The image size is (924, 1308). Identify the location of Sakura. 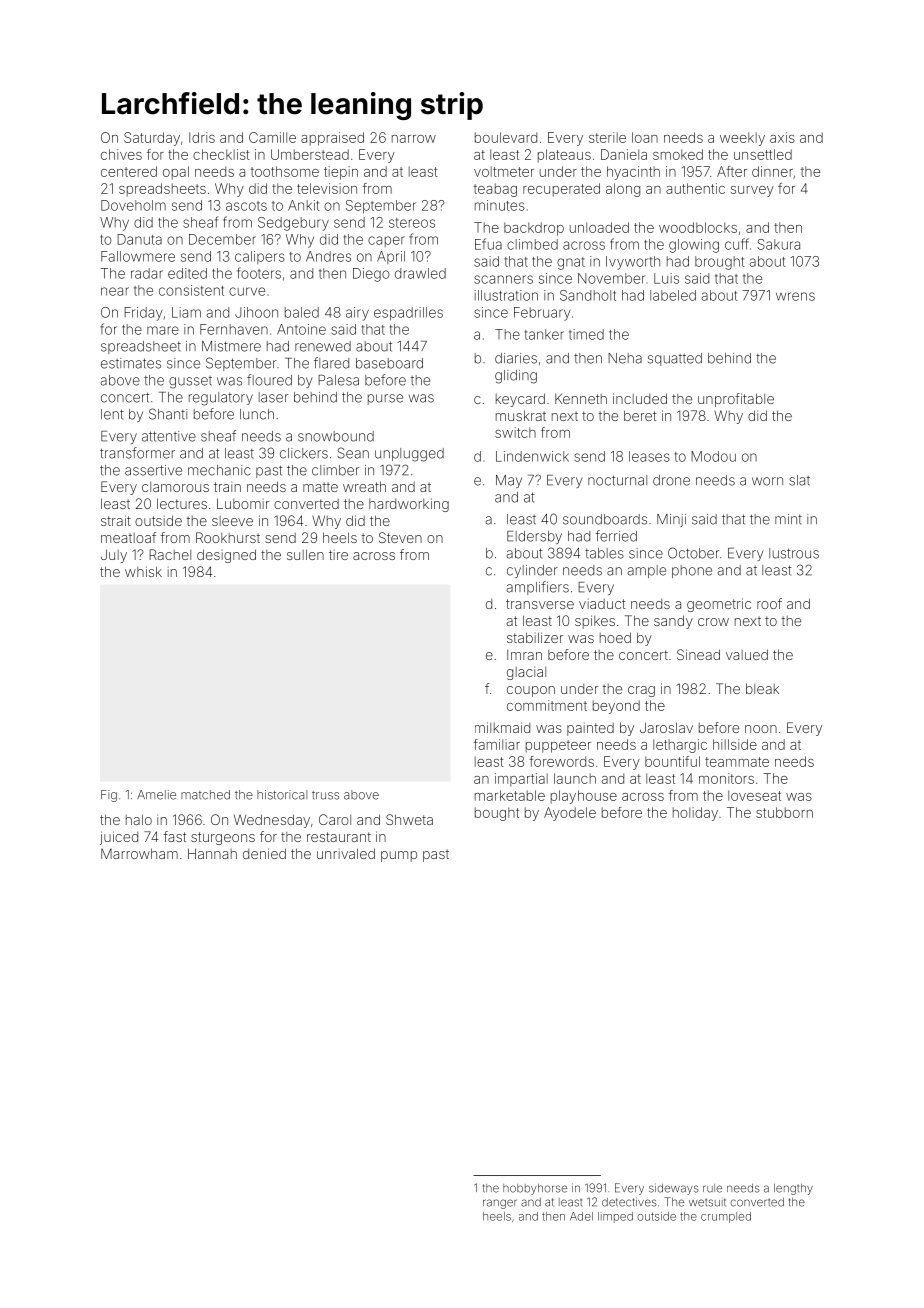
(778, 244).
